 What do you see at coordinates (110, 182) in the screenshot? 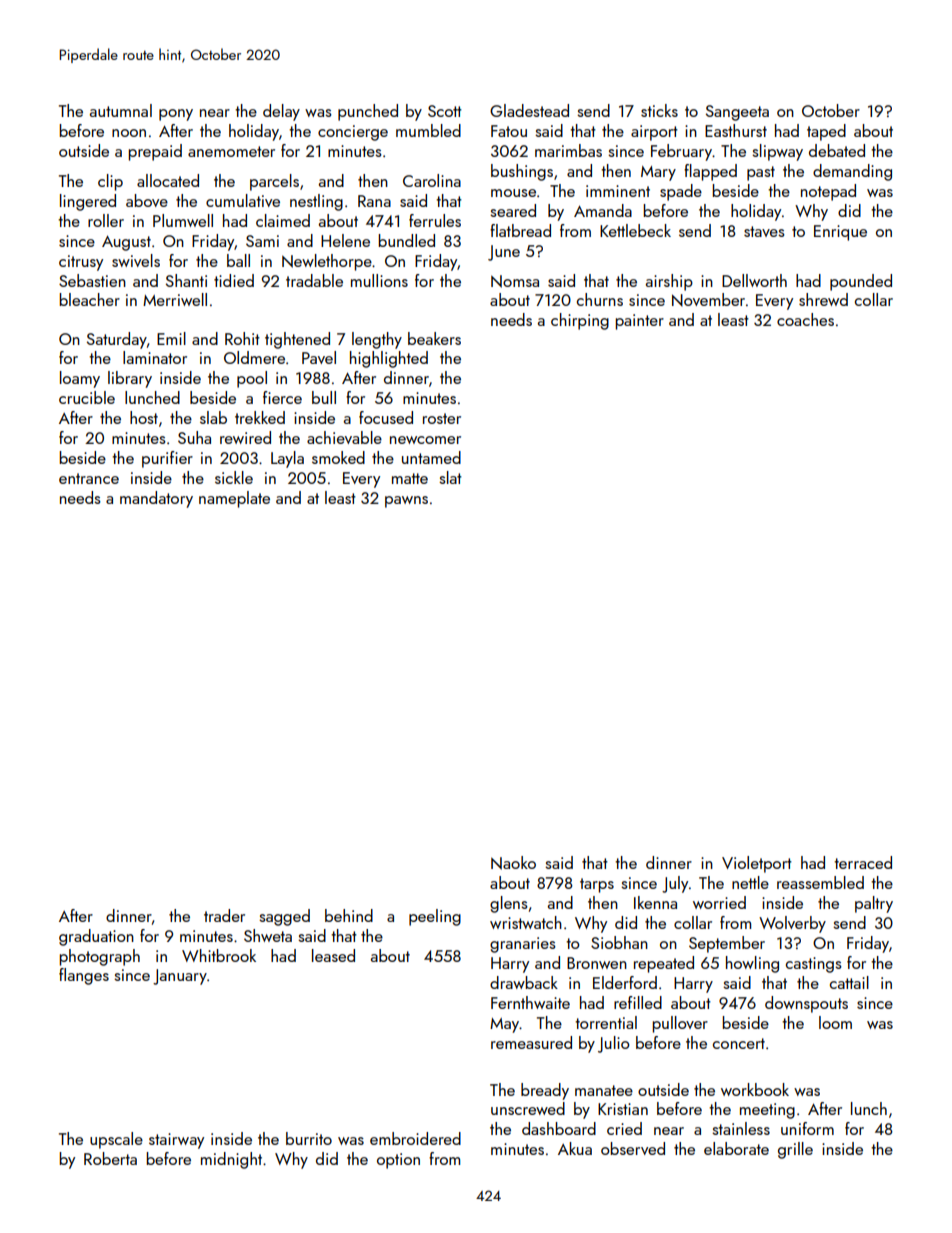
I see `clip` at bounding box center [110, 182].
